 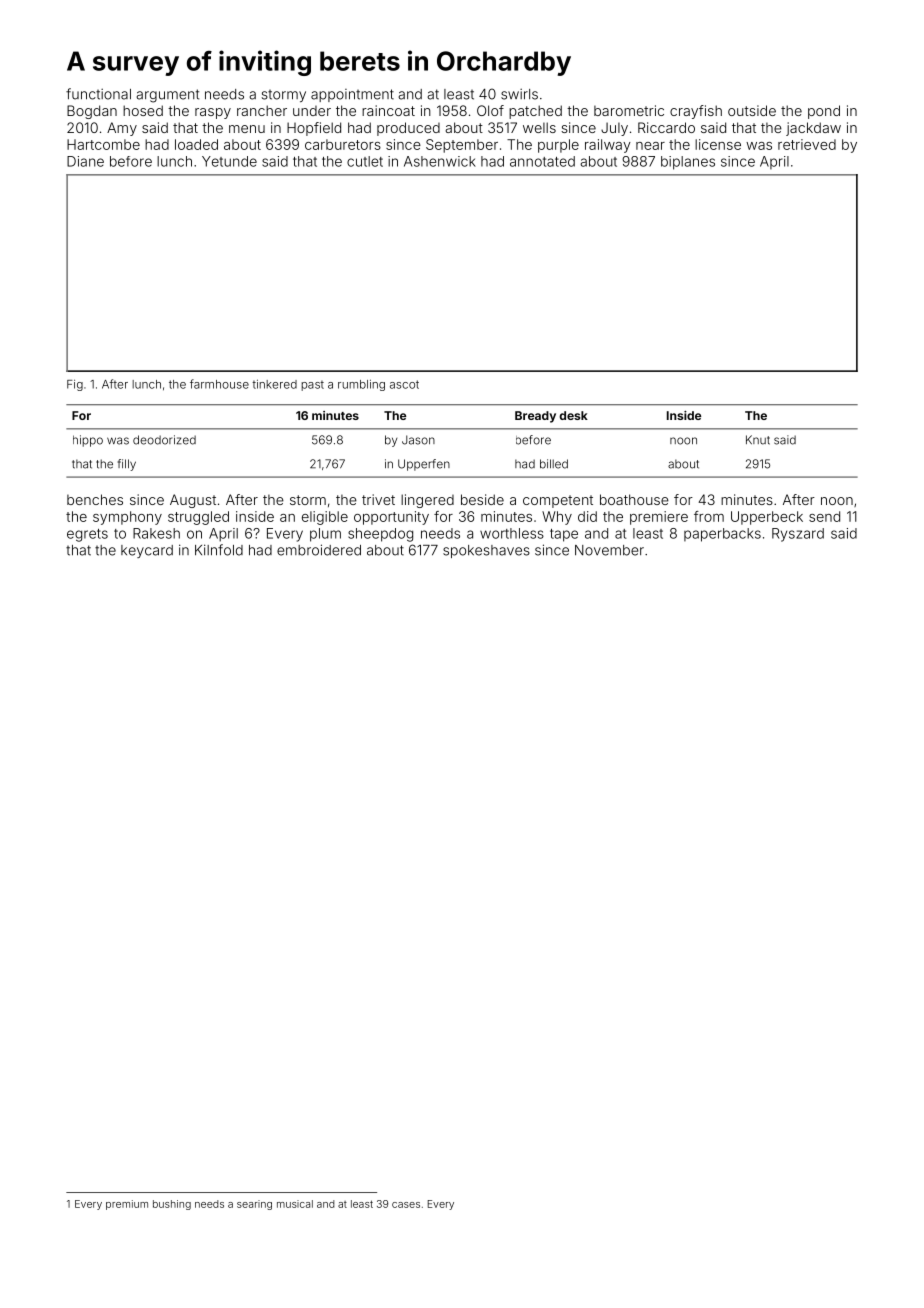 I want to click on musical, so click(x=295, y=1204).
